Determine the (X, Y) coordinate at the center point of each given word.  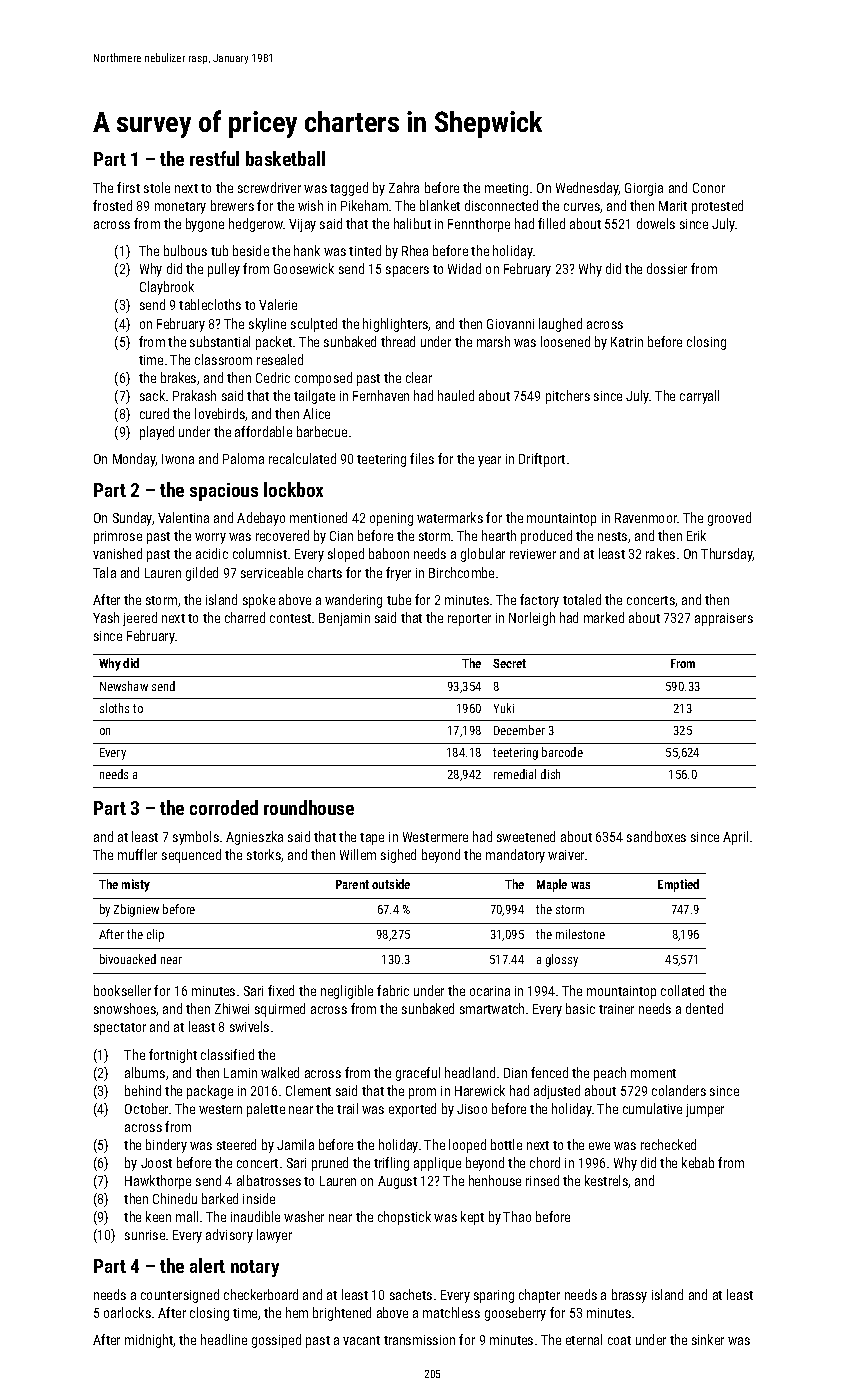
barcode (562, 752)
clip (155, 935)
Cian (341, 536)
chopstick (404, 1218)
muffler (137, 854)
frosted (112, 205)
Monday (134, 460)
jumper (705, 1110)
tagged (349, 189)
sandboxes (656, 836)
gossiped (276, 1341)
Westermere (435, 837)
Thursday (727, 555)
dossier (667, 268)
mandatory (515, 856)
